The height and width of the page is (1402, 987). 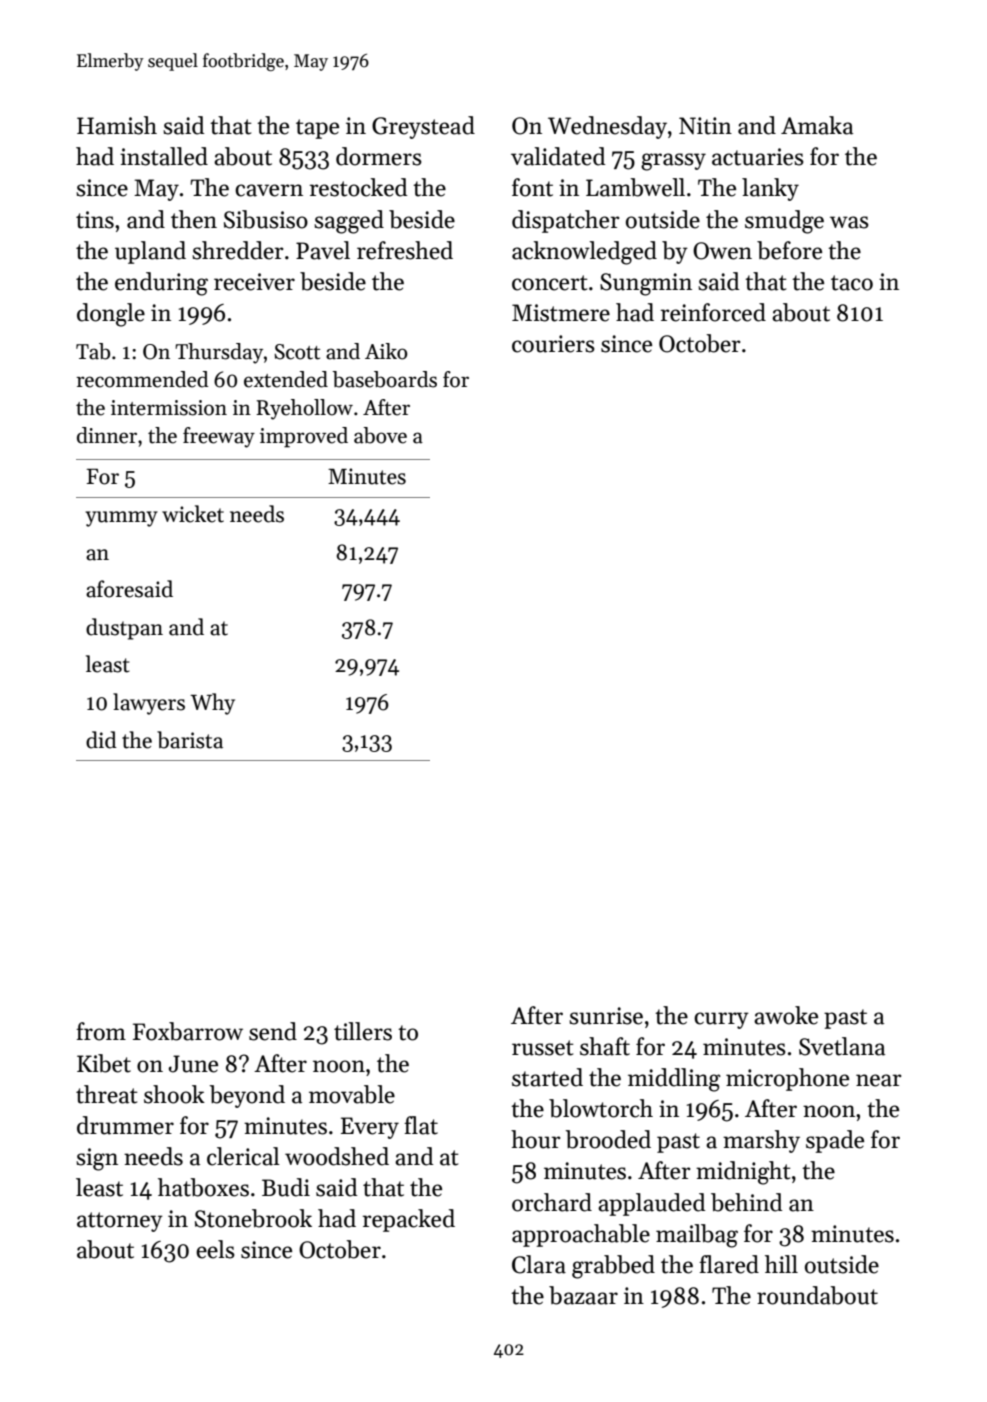 What do you see at coordinates (190, 740) in the page?
I see `barista` at bounding box center [190, 740].
